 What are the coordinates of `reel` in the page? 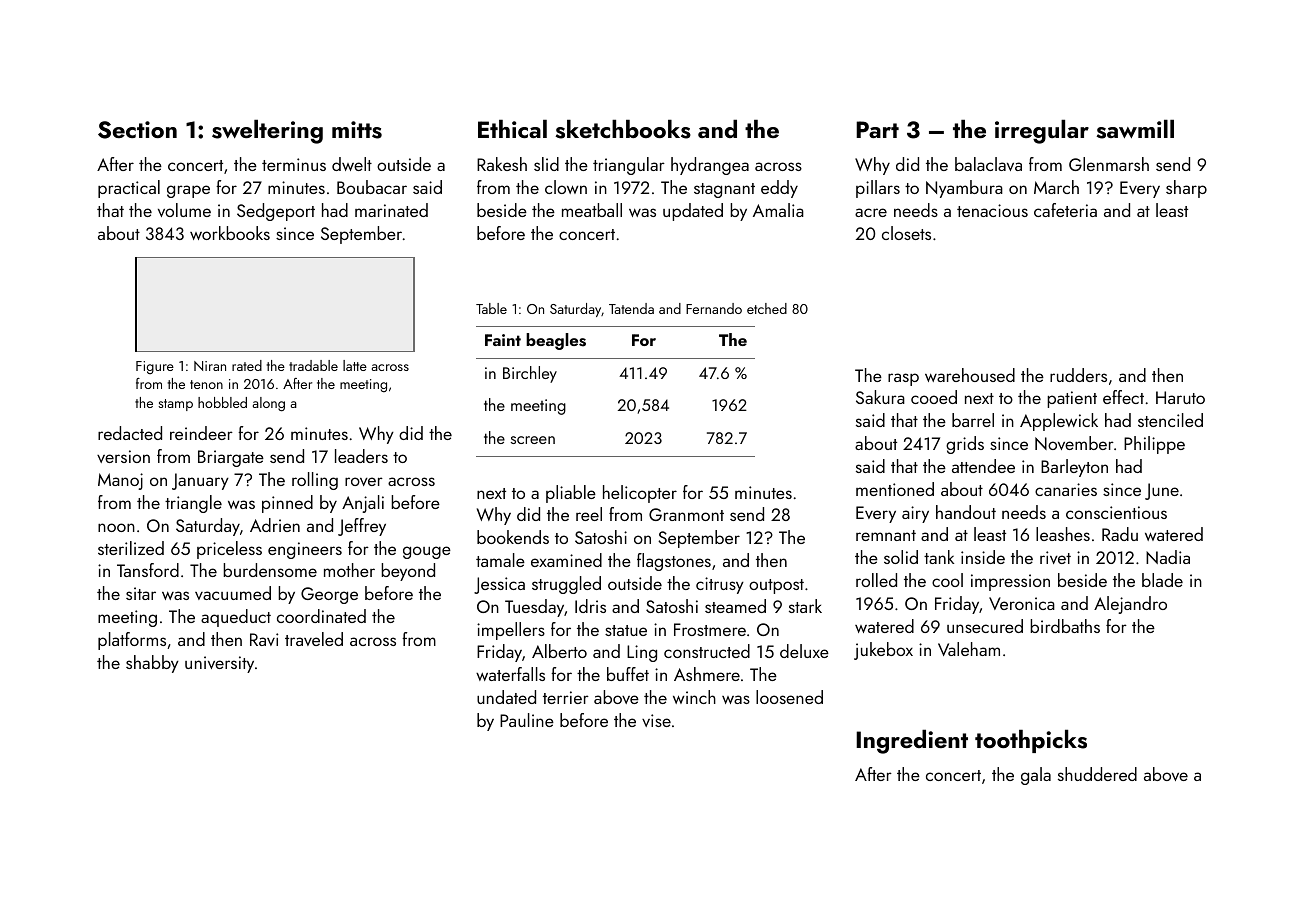 It's located at (589, 514).
